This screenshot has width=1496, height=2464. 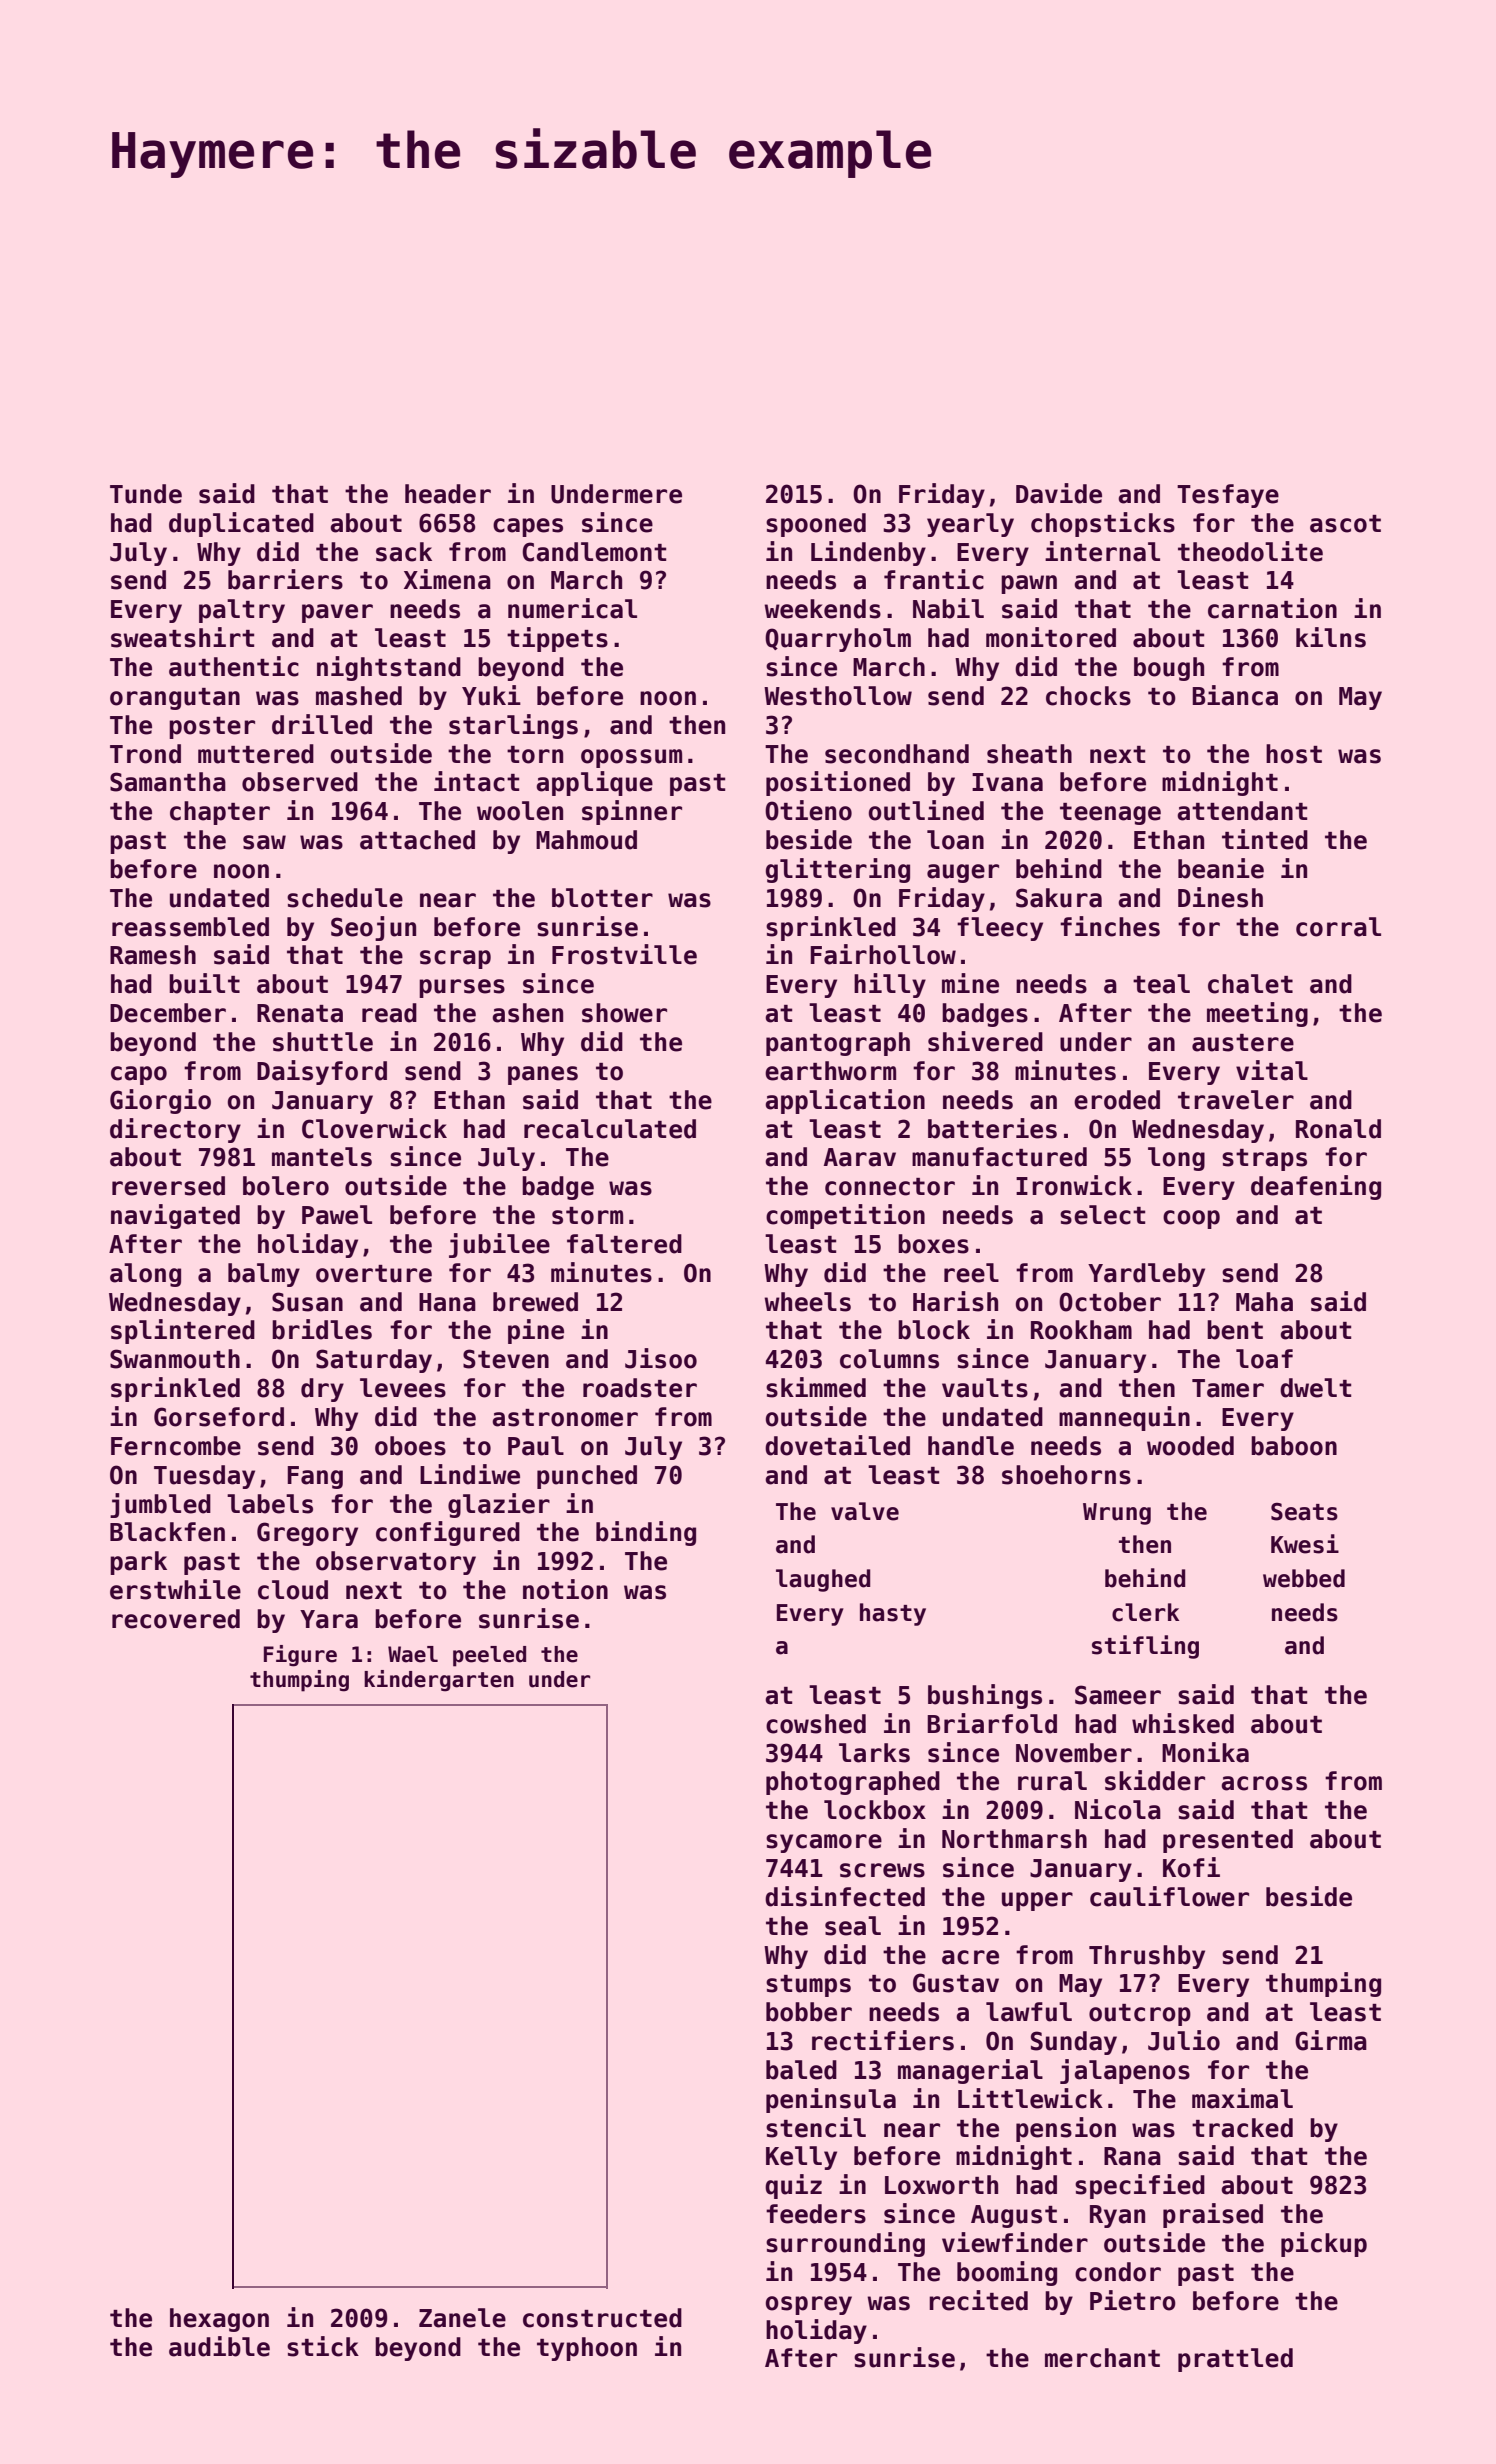 I want to click on Giorgio, so click(x=160, y=1101).
